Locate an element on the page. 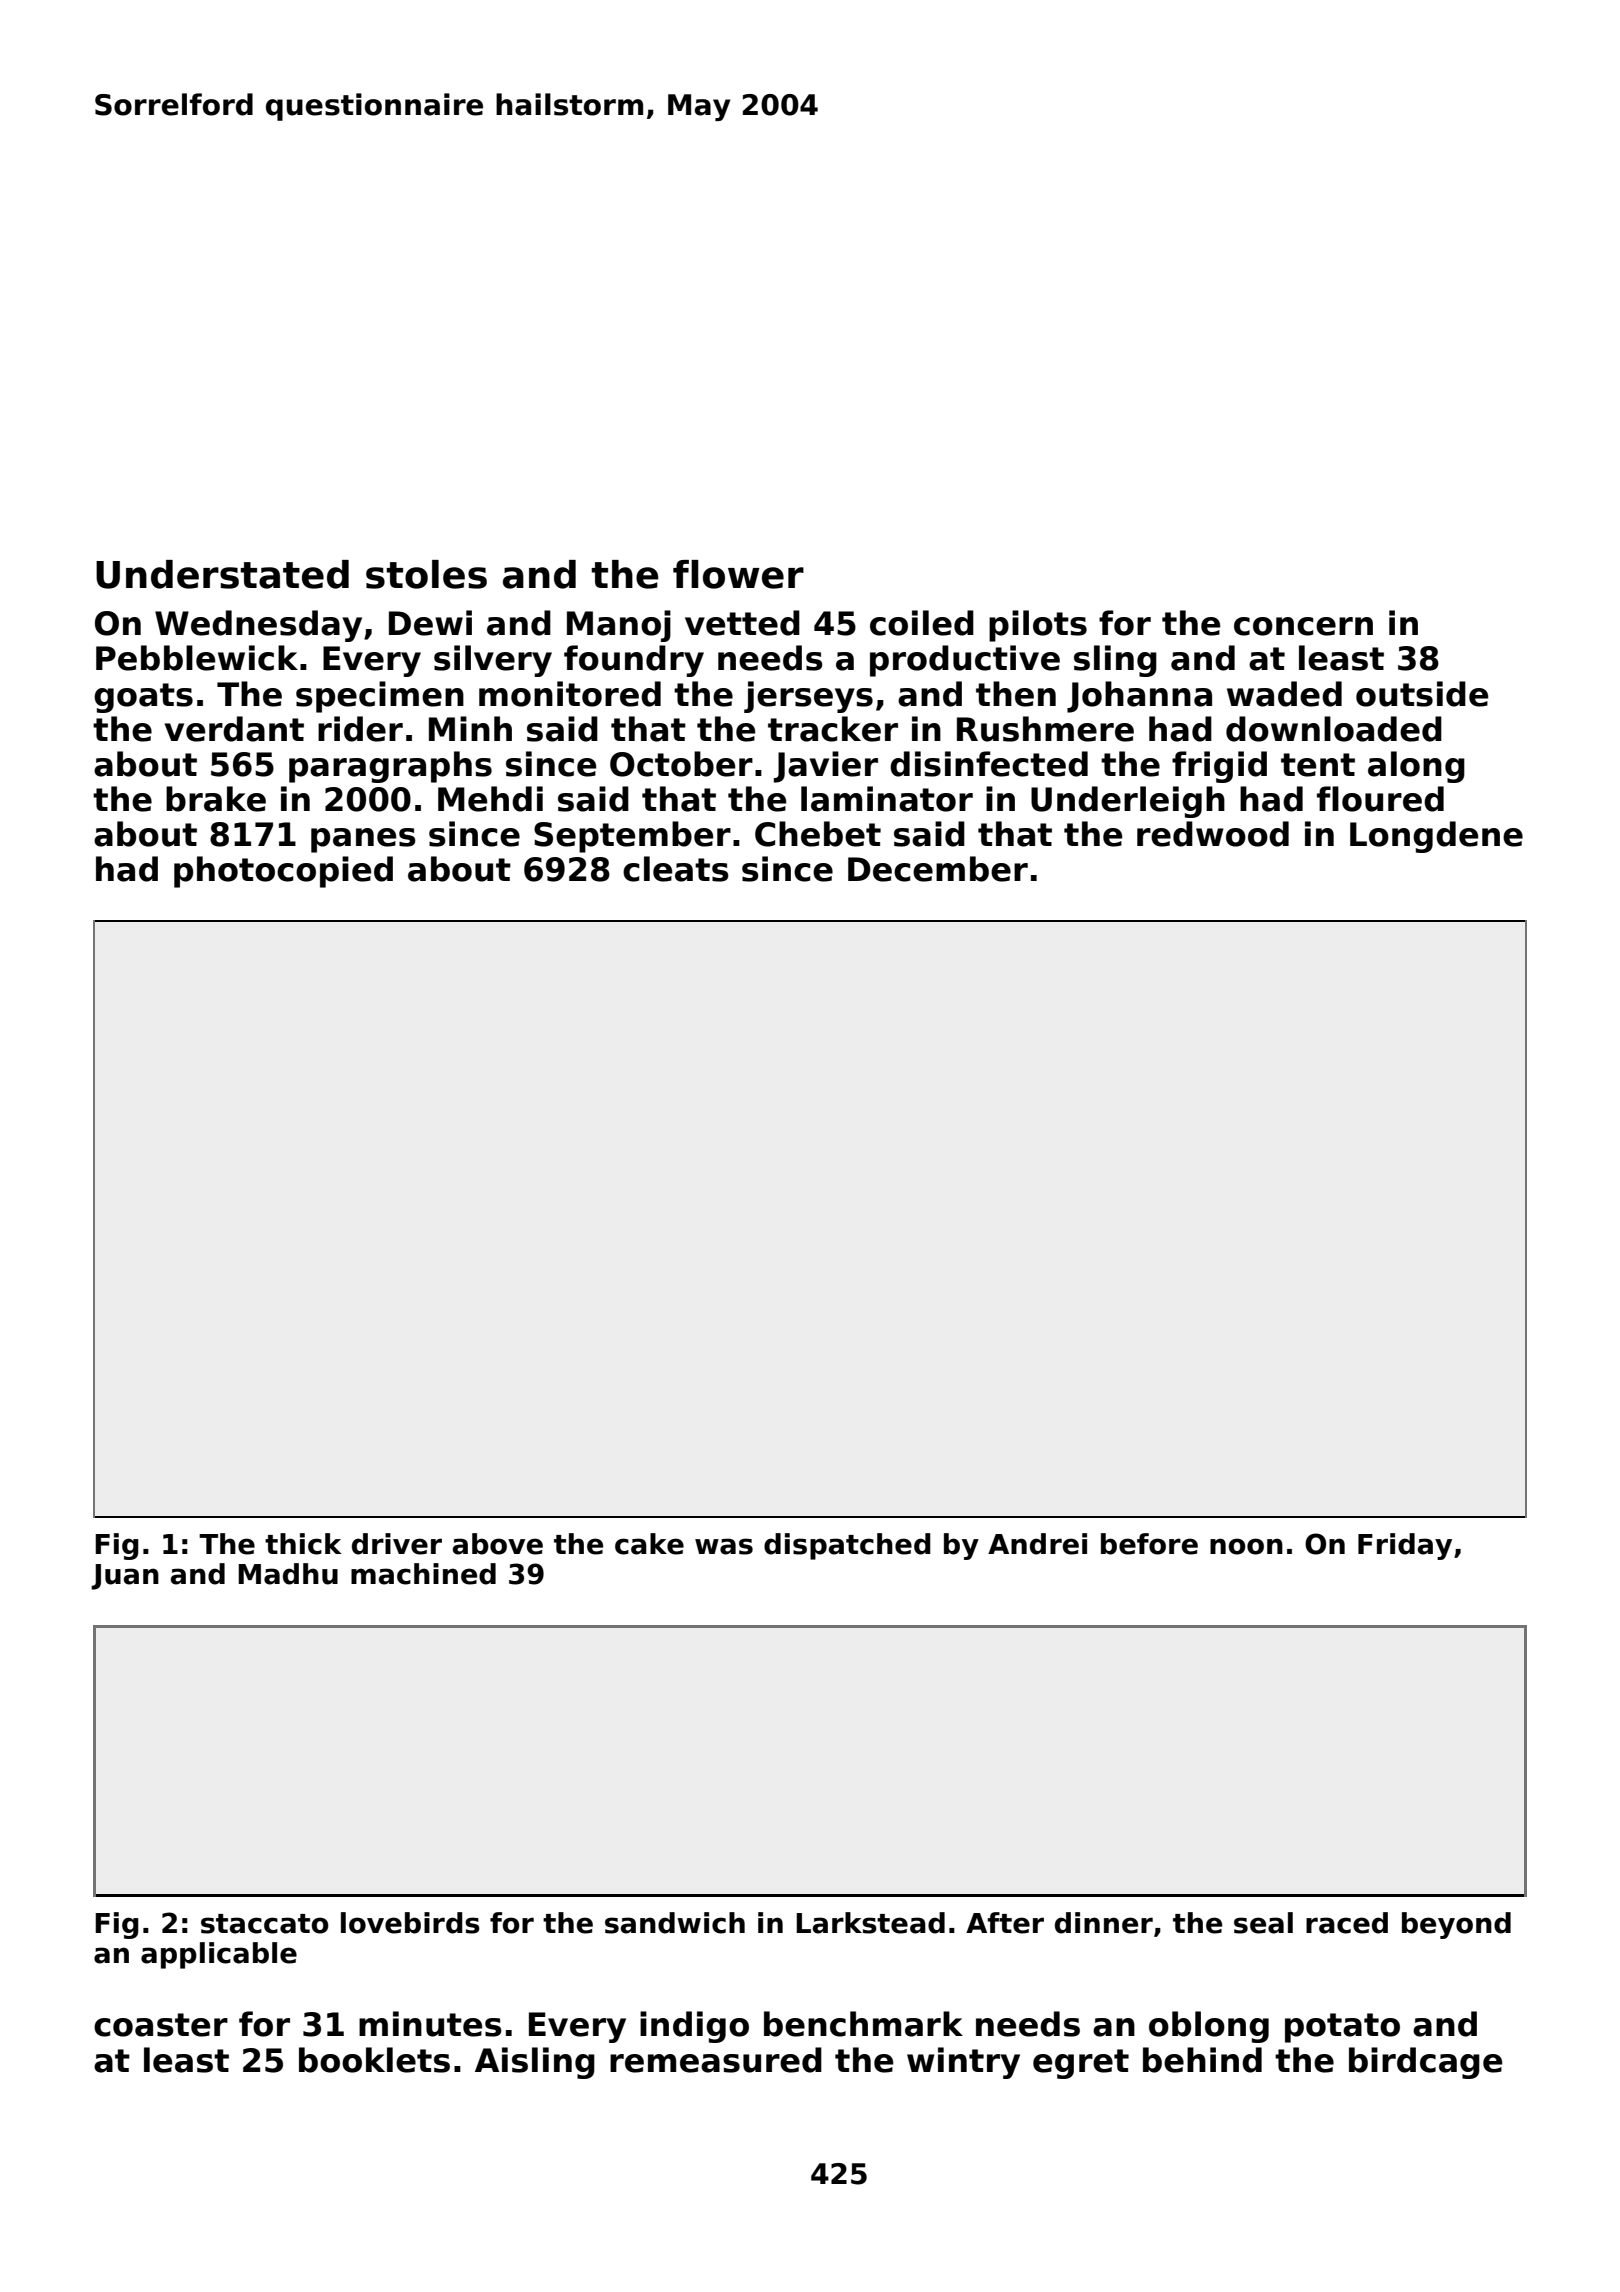 Image resolution: width=1620 pixels, height=2292 pixels. thick is located at coordinates (303, 1544).
